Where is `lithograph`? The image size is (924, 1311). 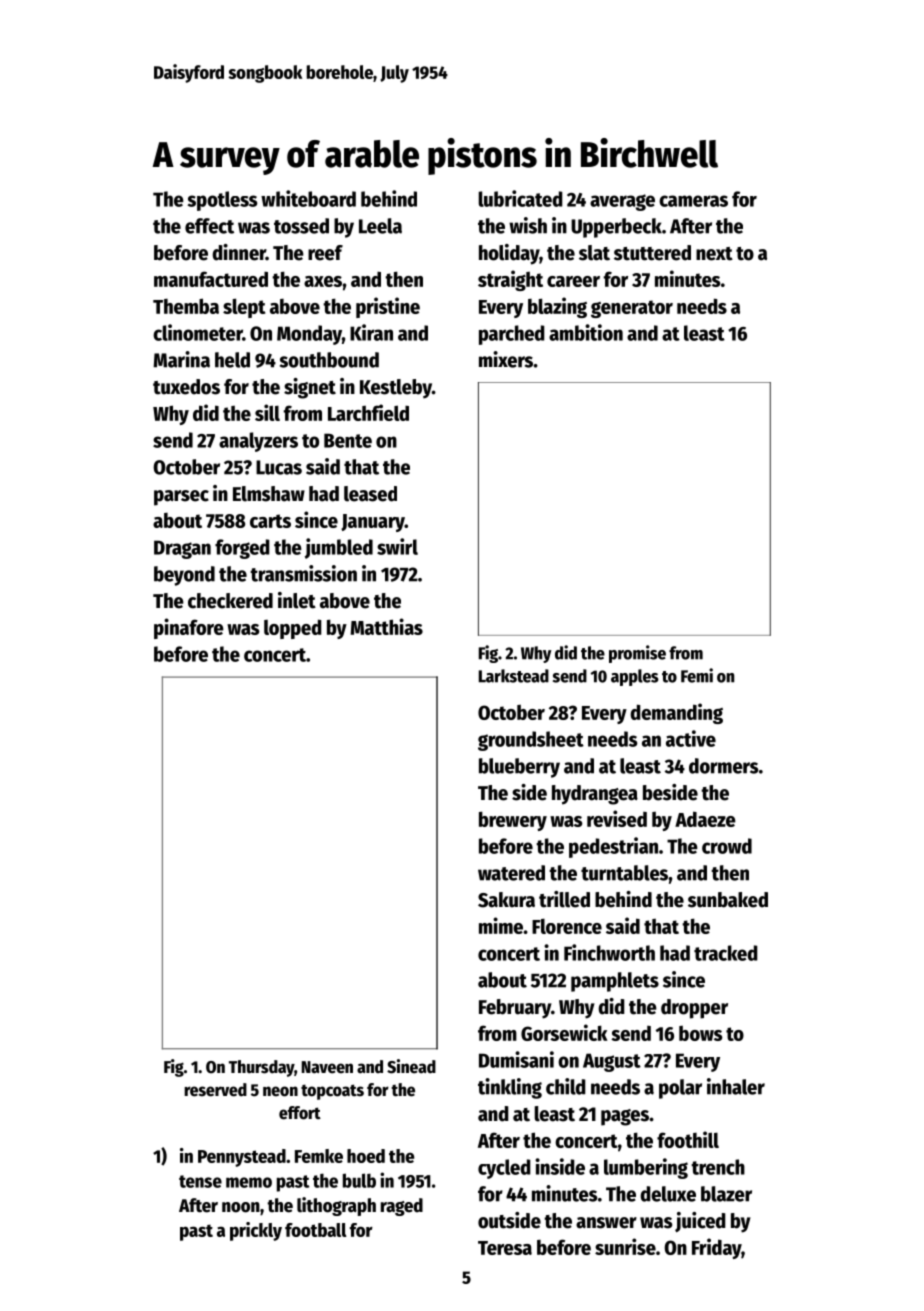 lithograph is located at coordinates (336, 1206).
